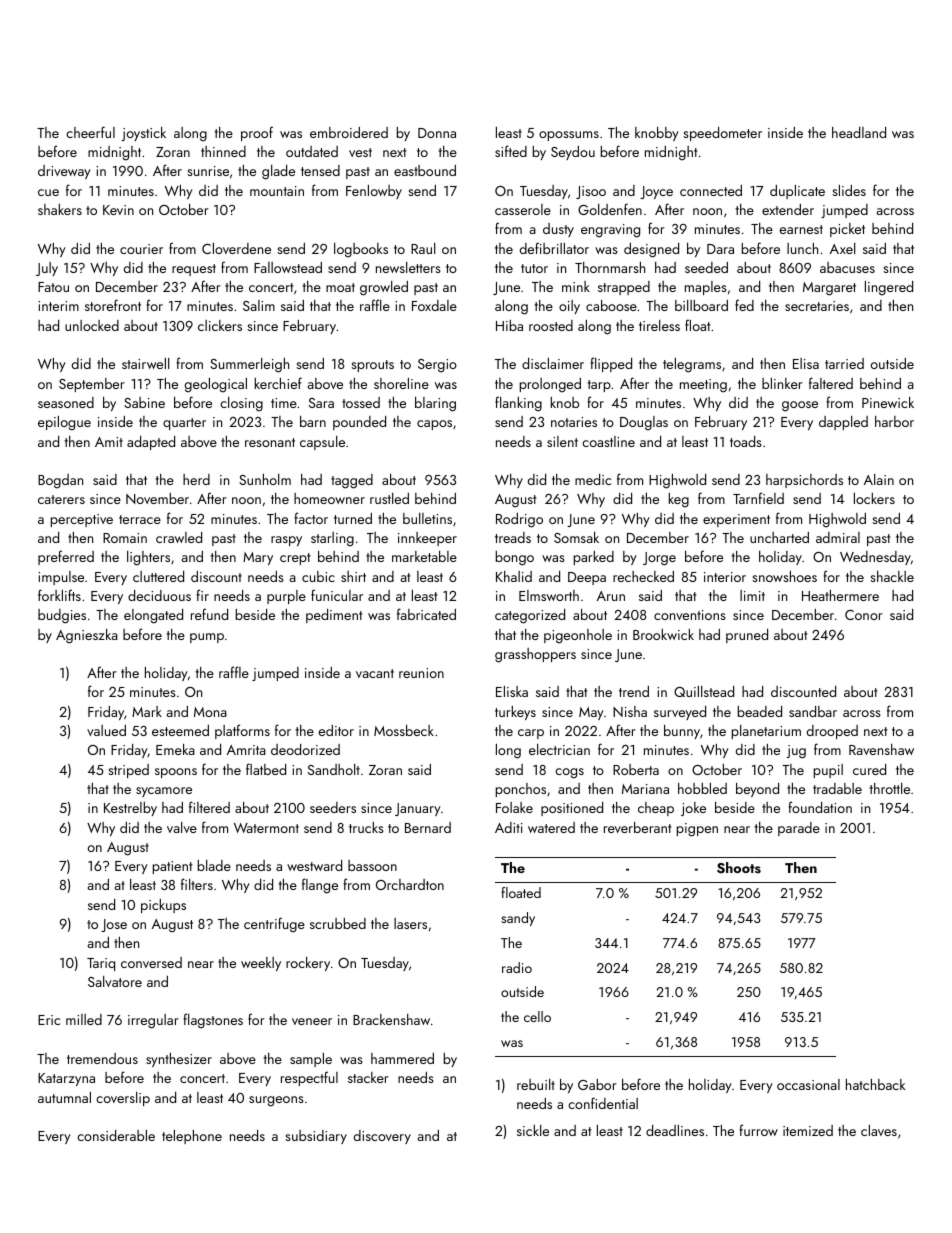 Image resolution: width=952 pixels, height=1233 pixels. What do you see at coordinates (144, 134) in the screenshot?
I see `joystick` at bounding box center [144, 134].
